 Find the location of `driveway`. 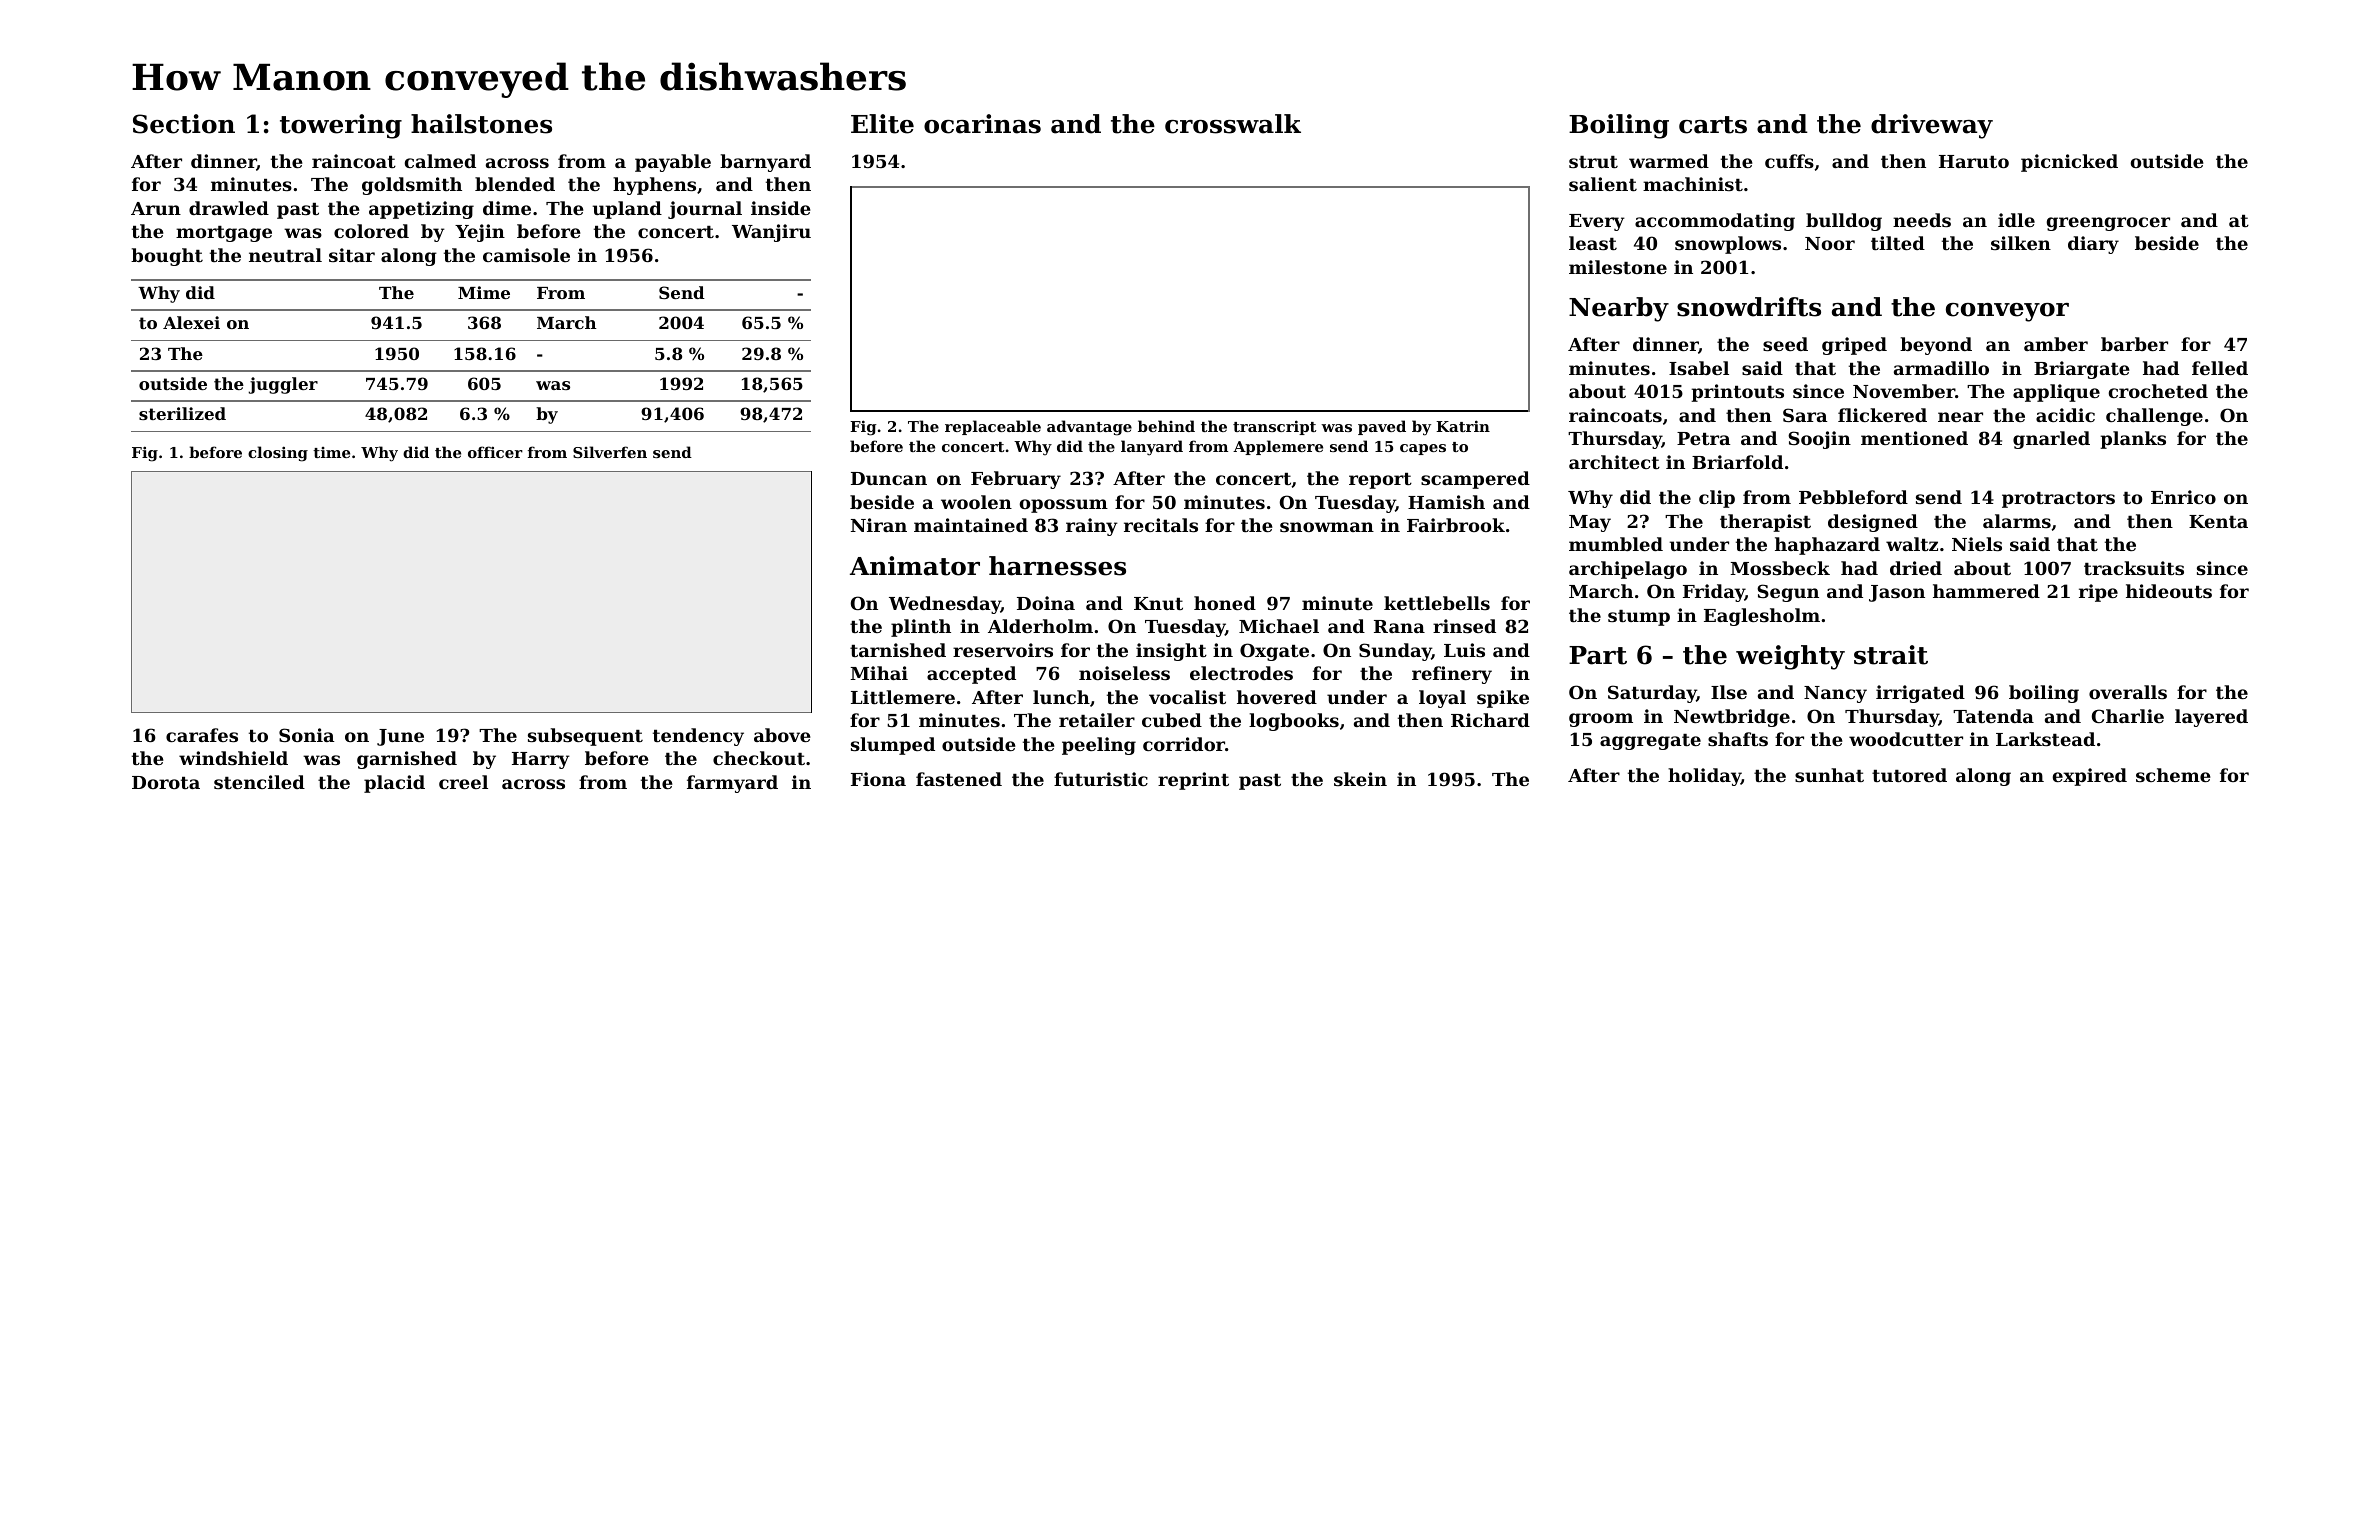

driveway is located at coordinates (1932, 126).
